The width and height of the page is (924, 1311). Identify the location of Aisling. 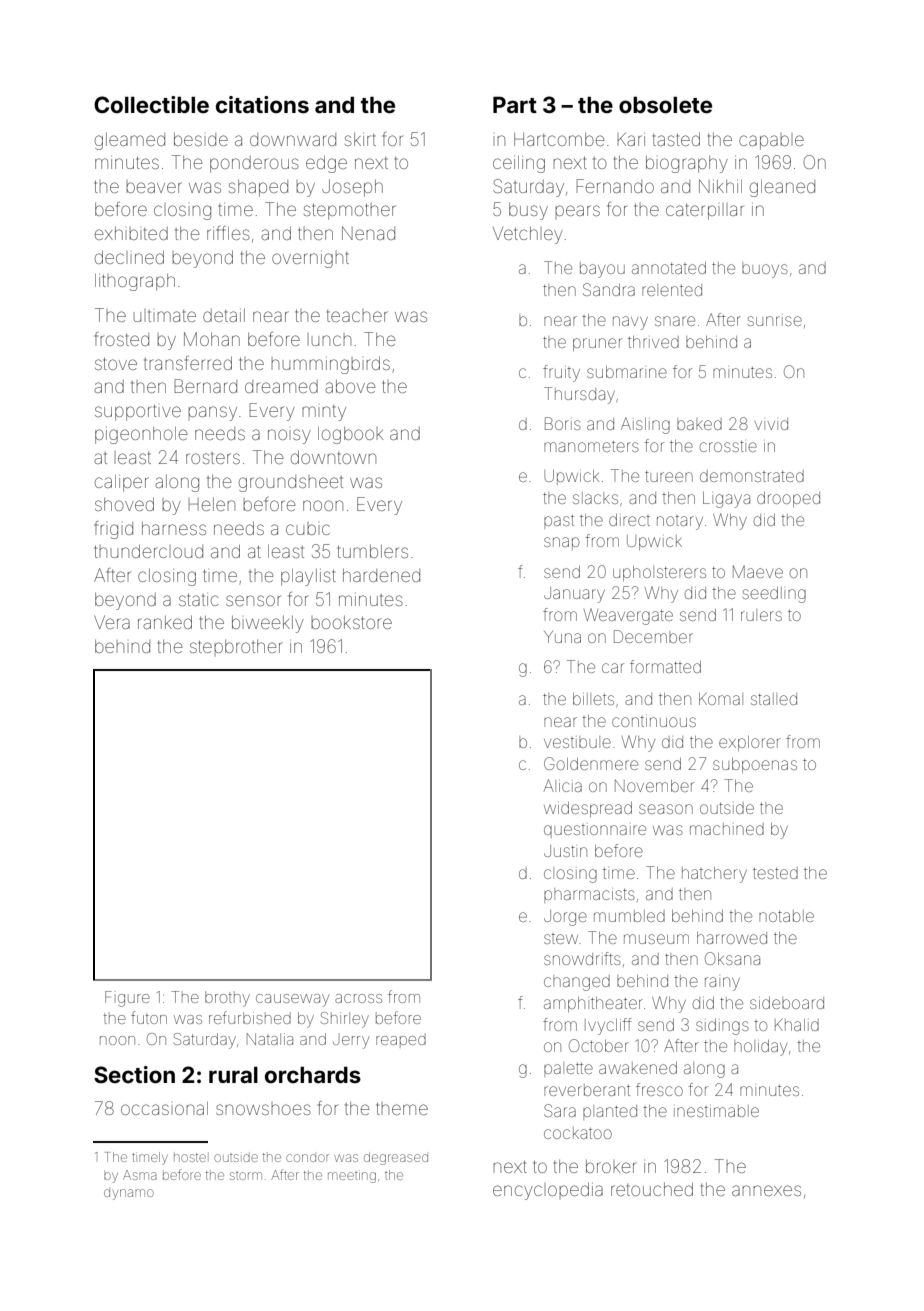
(645, 425).
